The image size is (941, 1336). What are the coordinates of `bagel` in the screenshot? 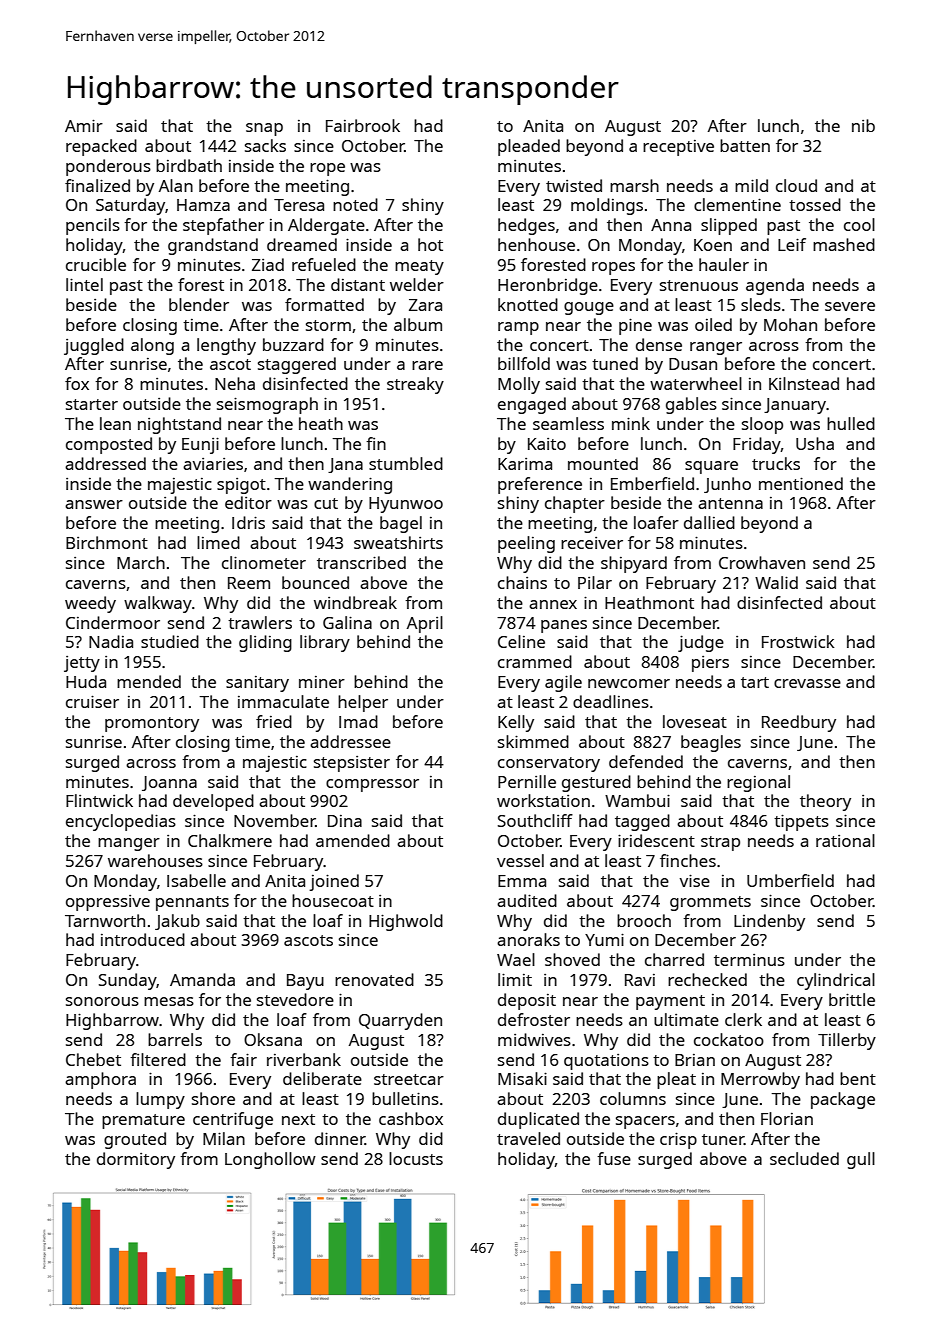 It's located at (401, 524).
